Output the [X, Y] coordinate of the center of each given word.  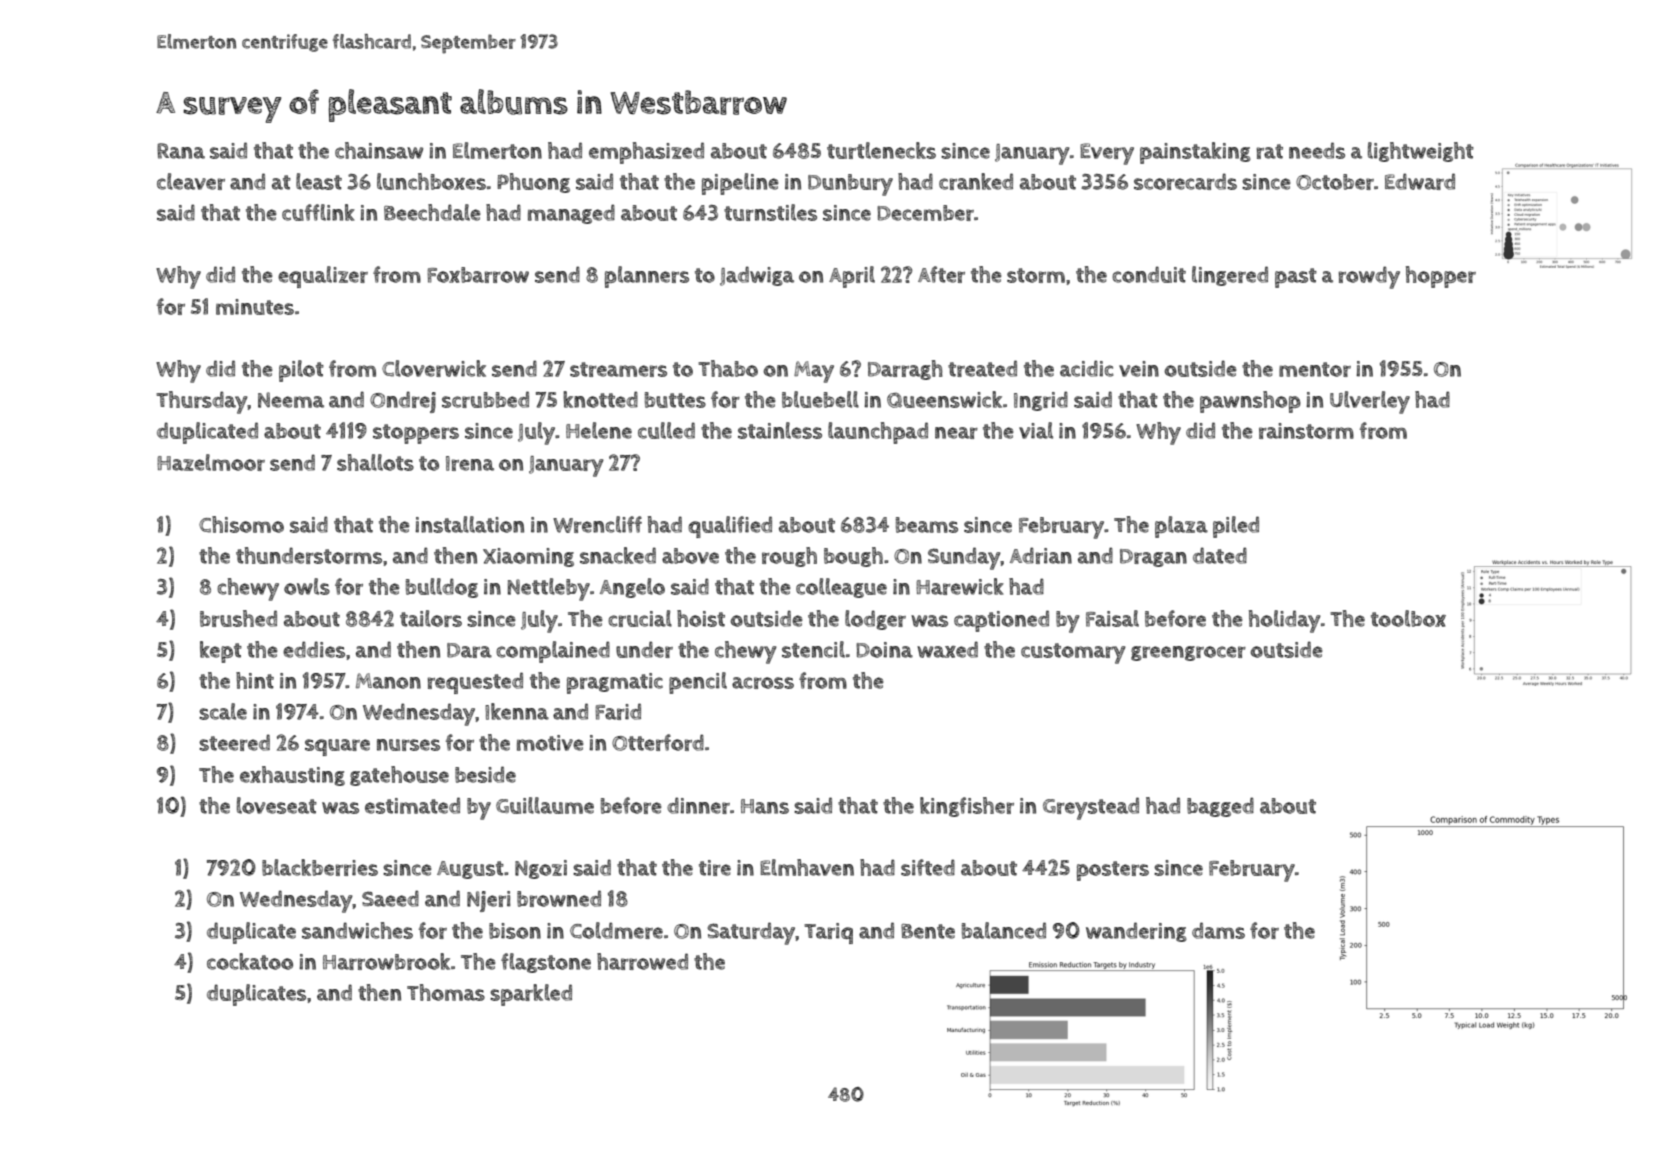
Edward [1420, 181]
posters [1113, 871]
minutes [255, 307]
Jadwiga [757, 276]
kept [221, 652]
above [690, 556]
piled [1236, 527]
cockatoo [250, 961]
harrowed [642, 961]
